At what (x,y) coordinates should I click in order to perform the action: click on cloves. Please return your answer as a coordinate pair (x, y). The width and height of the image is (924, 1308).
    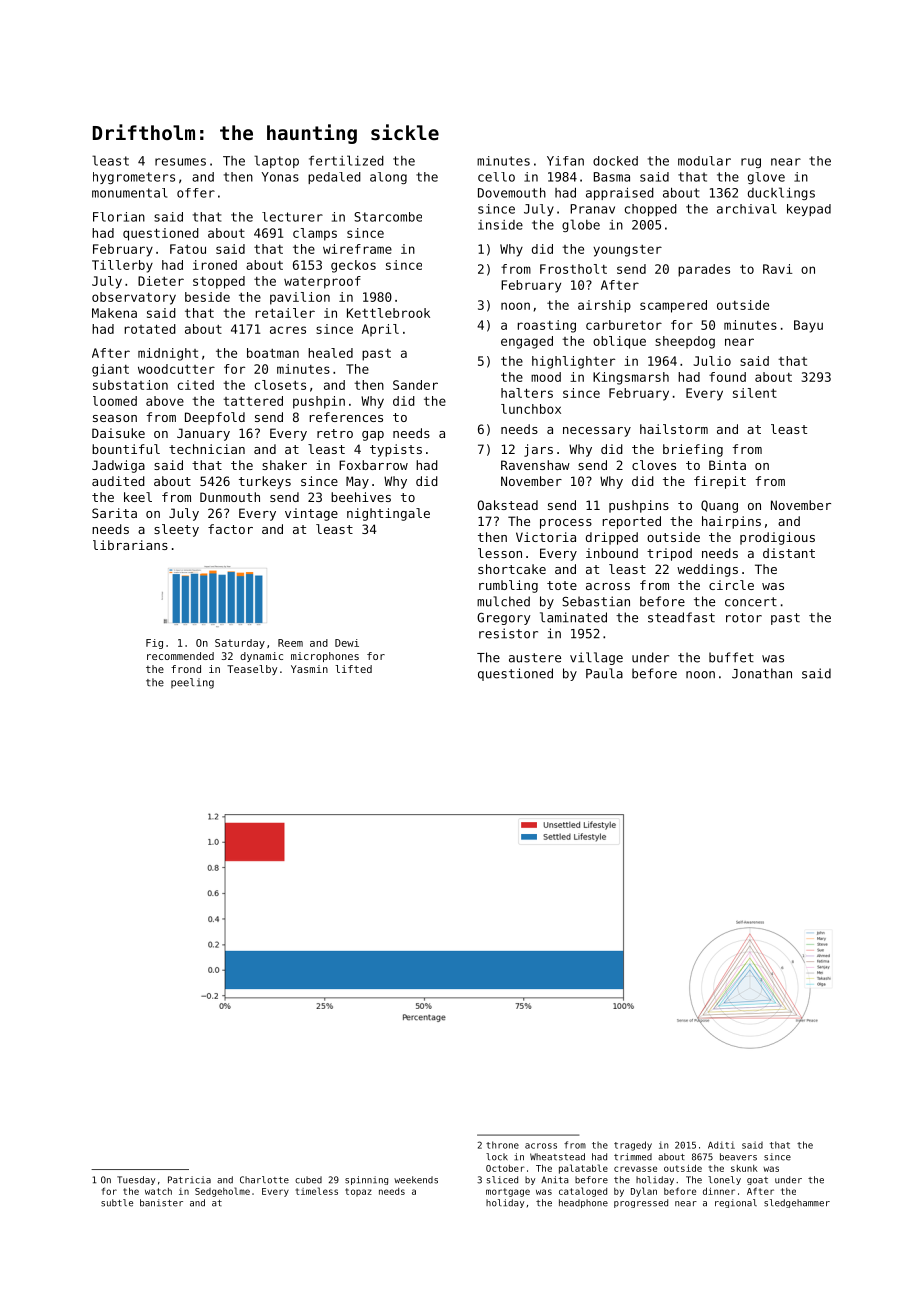
    Looking at the image, I should click on (654, 465).
